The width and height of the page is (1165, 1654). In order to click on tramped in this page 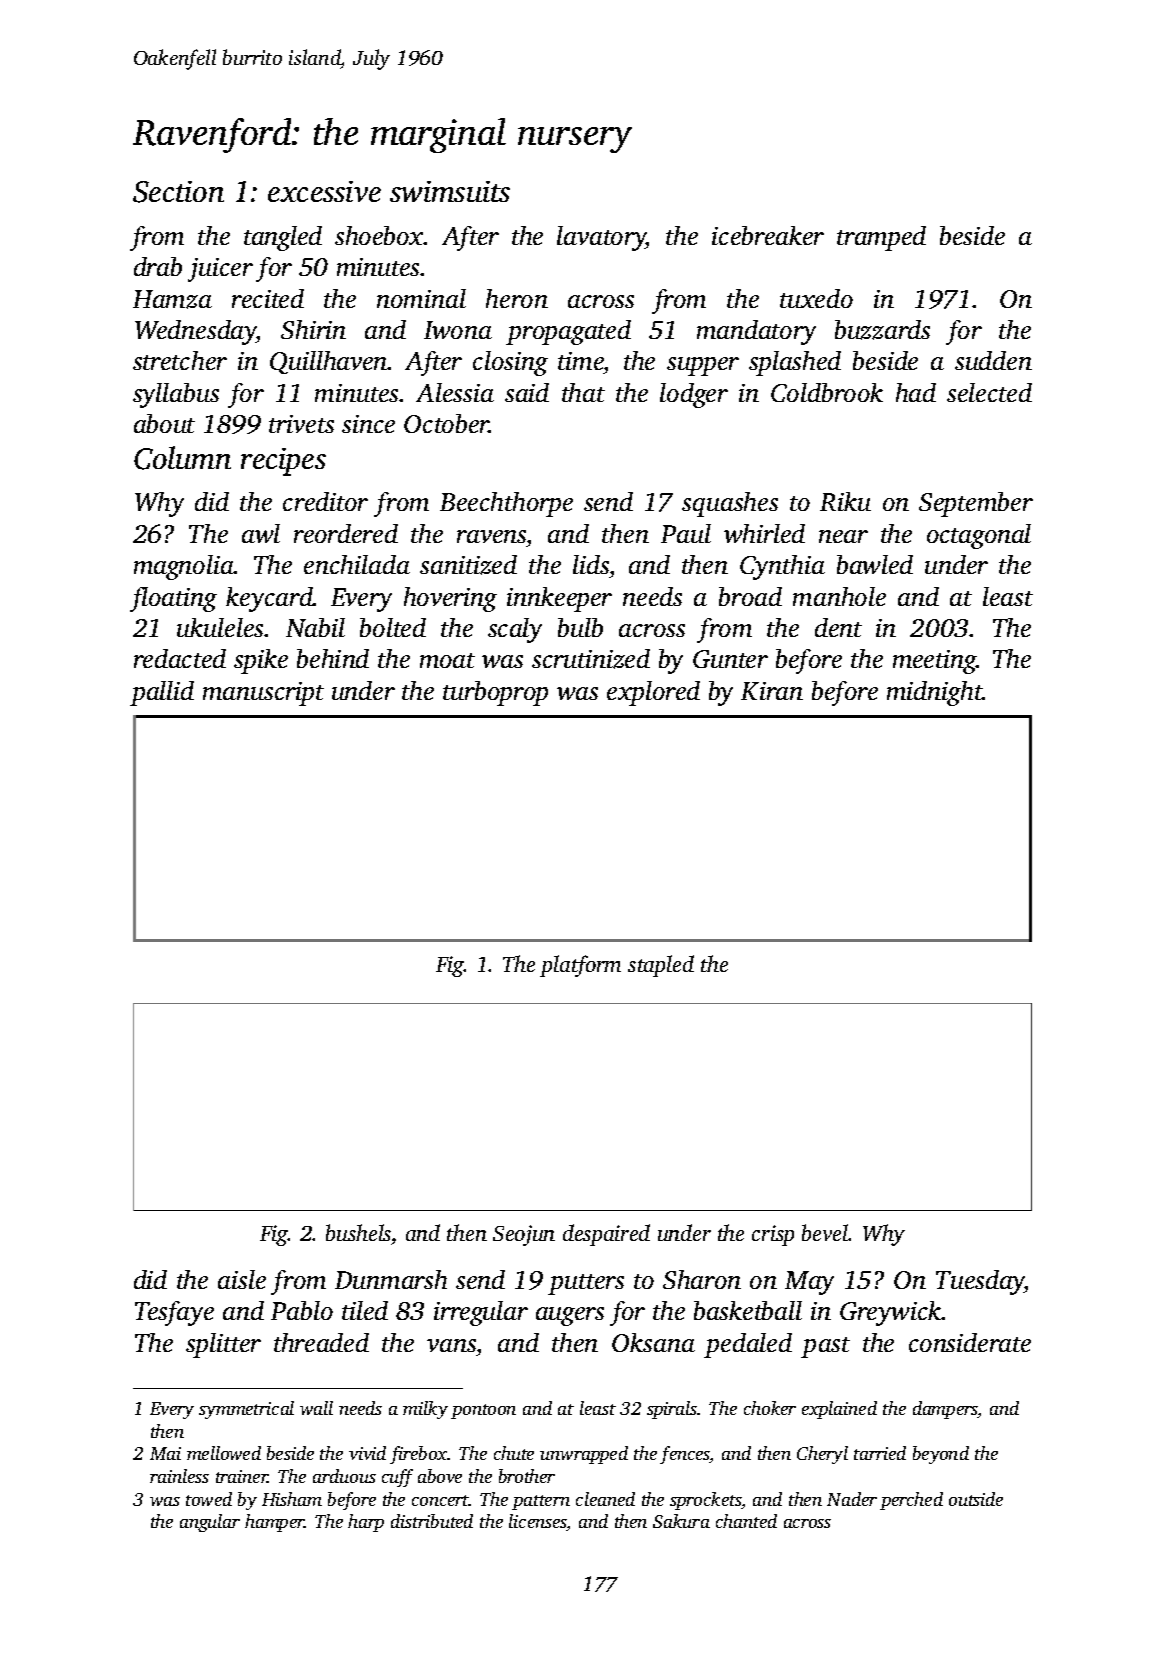, I will do `click(881, 238)`.
